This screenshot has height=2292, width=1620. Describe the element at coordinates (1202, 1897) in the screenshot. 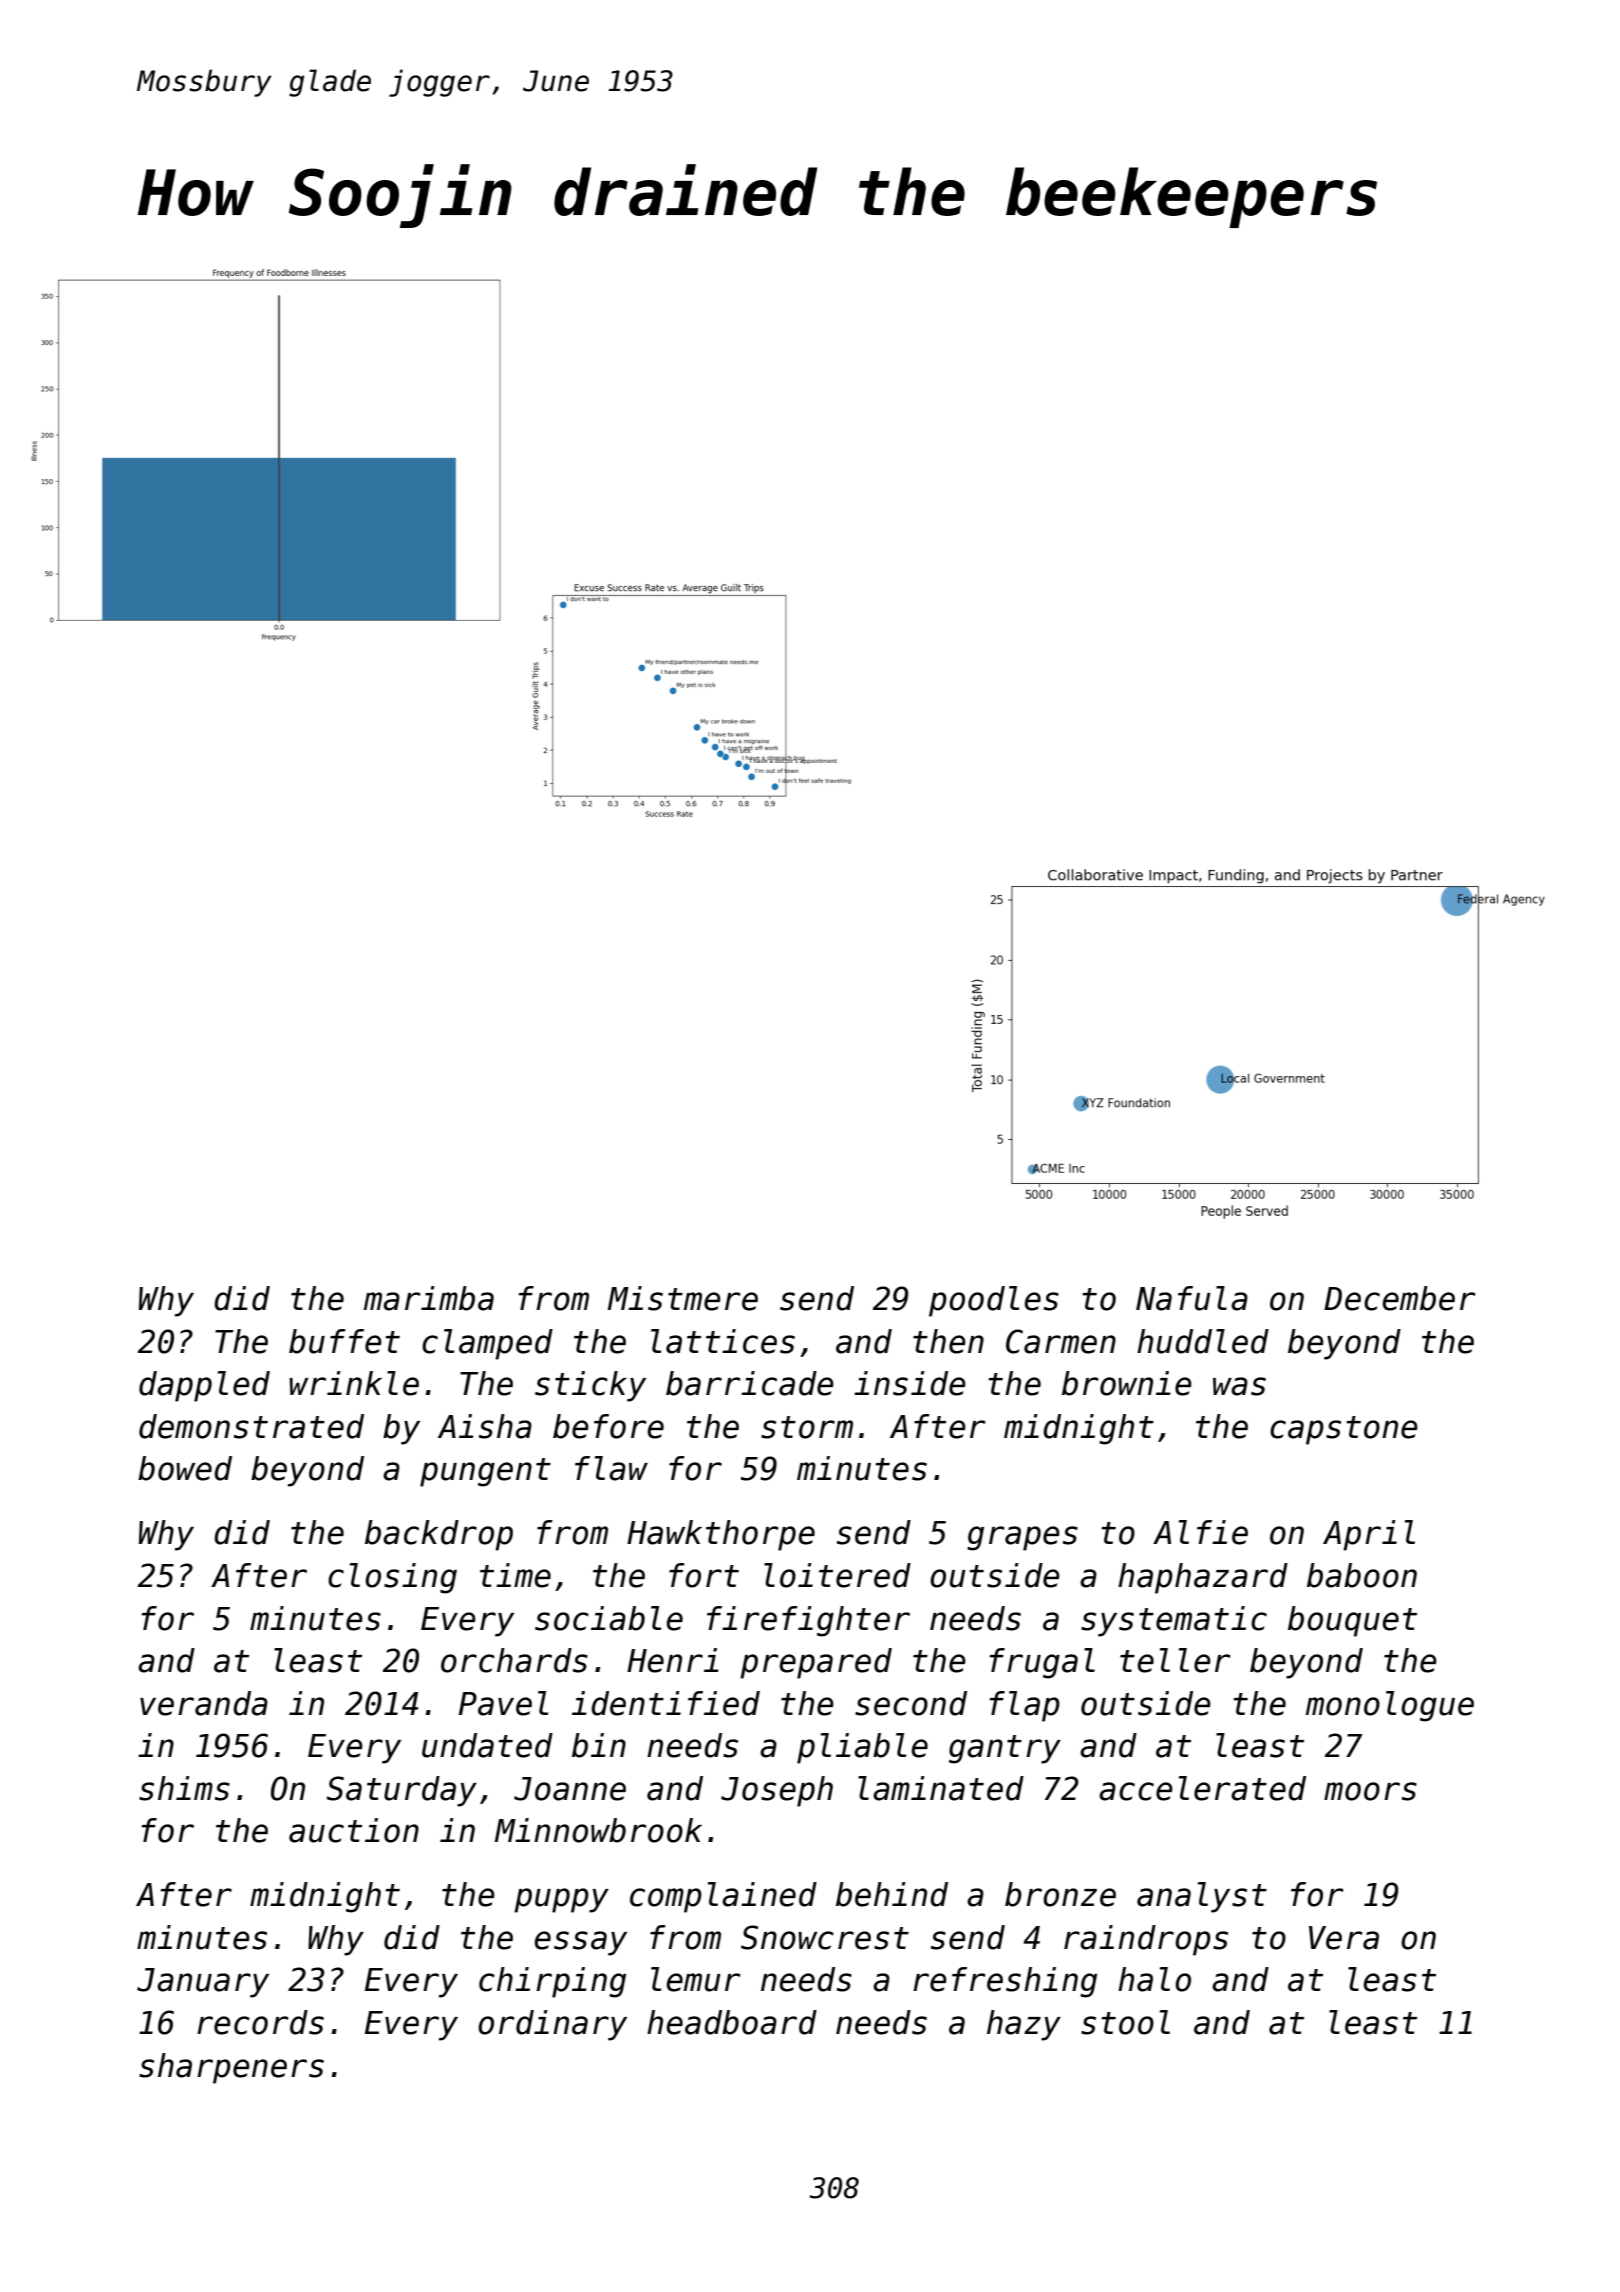

I see `analyst` at that location.
